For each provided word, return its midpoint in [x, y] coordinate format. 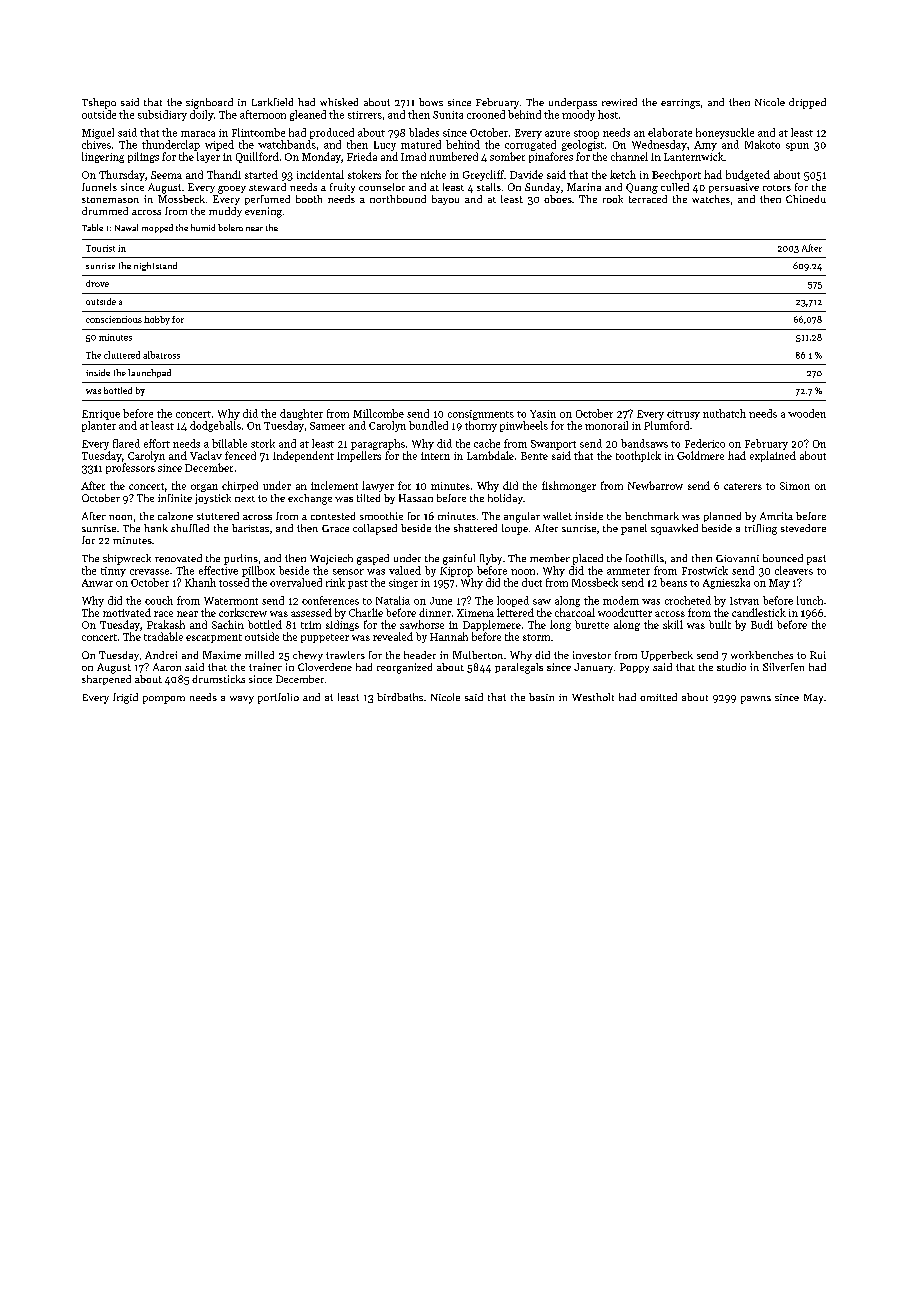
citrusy [683, 415]
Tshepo [99, 103]
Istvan [744, 601]
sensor [348, 572]
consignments [481, 415]
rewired [619, 102]
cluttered [122, 355]
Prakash [166, 624]
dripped [807, 103]
